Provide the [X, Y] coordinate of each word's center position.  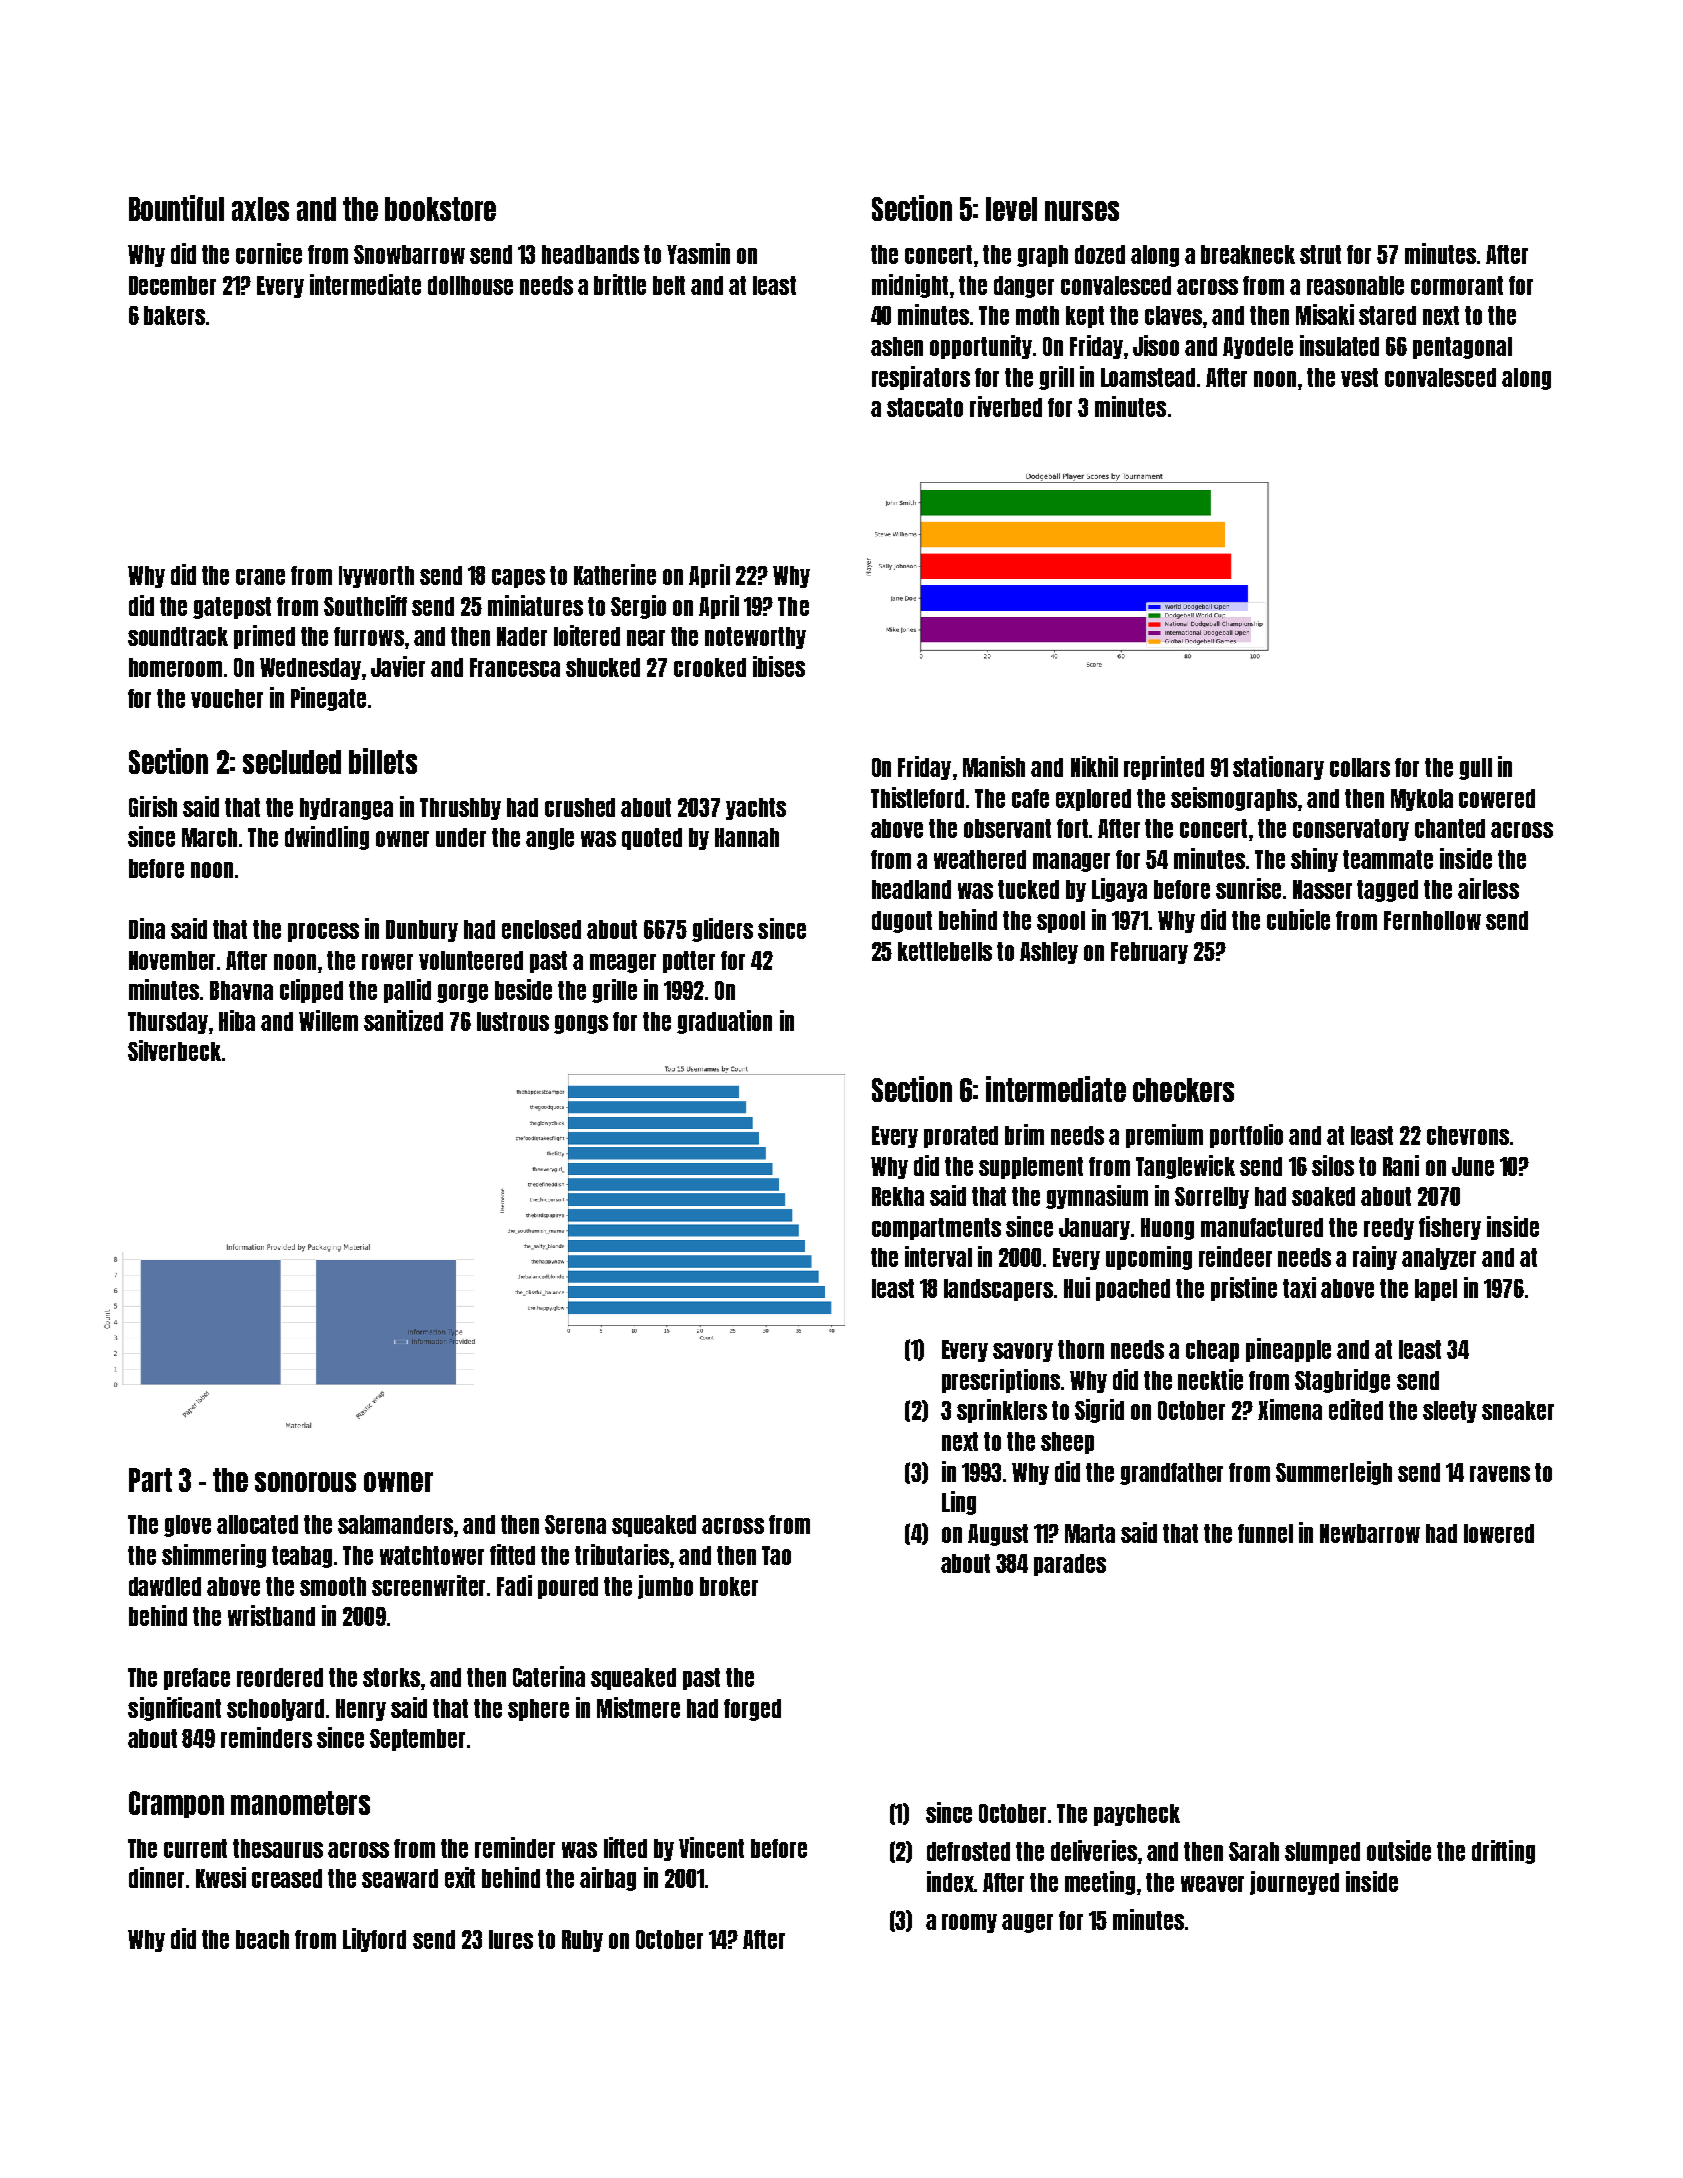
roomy [969, 1923]
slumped [1322, 1853]
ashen [897, 346]
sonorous [305, 1482]
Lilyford [374, 1940]
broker [729, 1586]
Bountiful [176, 208]
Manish [994, 766]
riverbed [1006, 406]
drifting [1503, 1852]
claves [1173, 315]
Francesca [515, 667]
